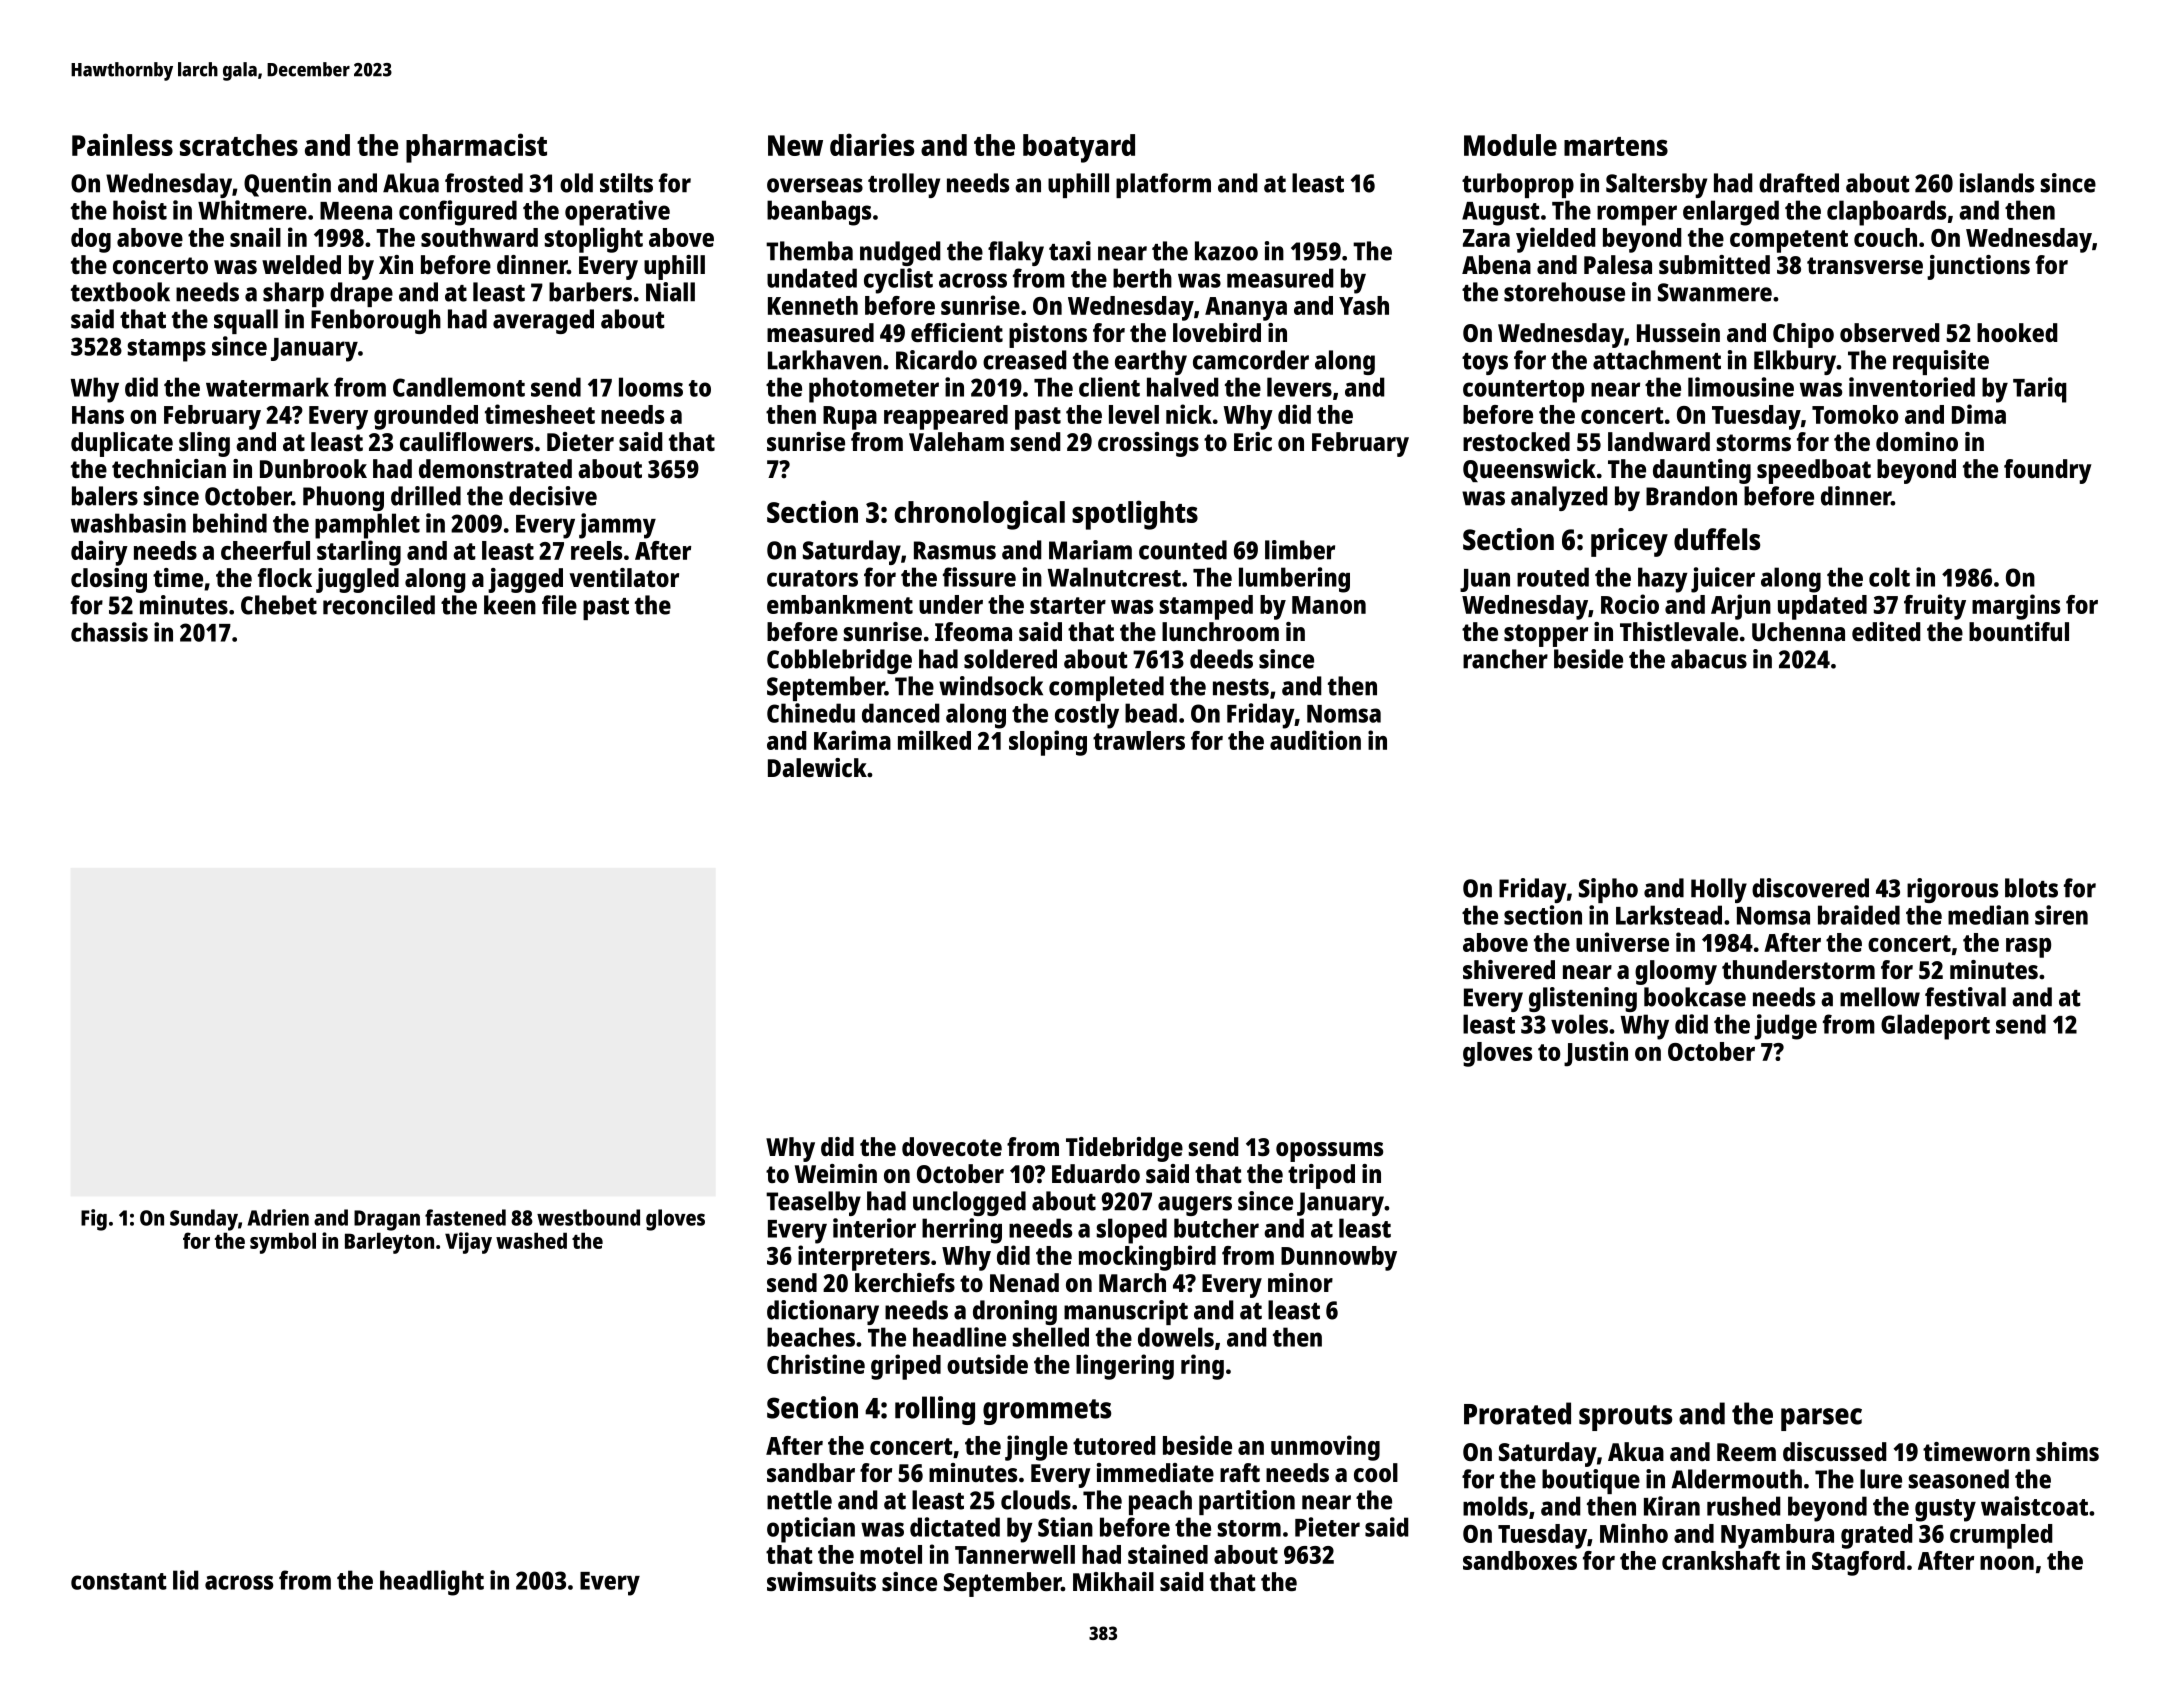 The height and width of the screenshot is (1683, 2178). Describe the element at coordinates (1135, 515) in the screenshot. I see `spotlights` at that location.
